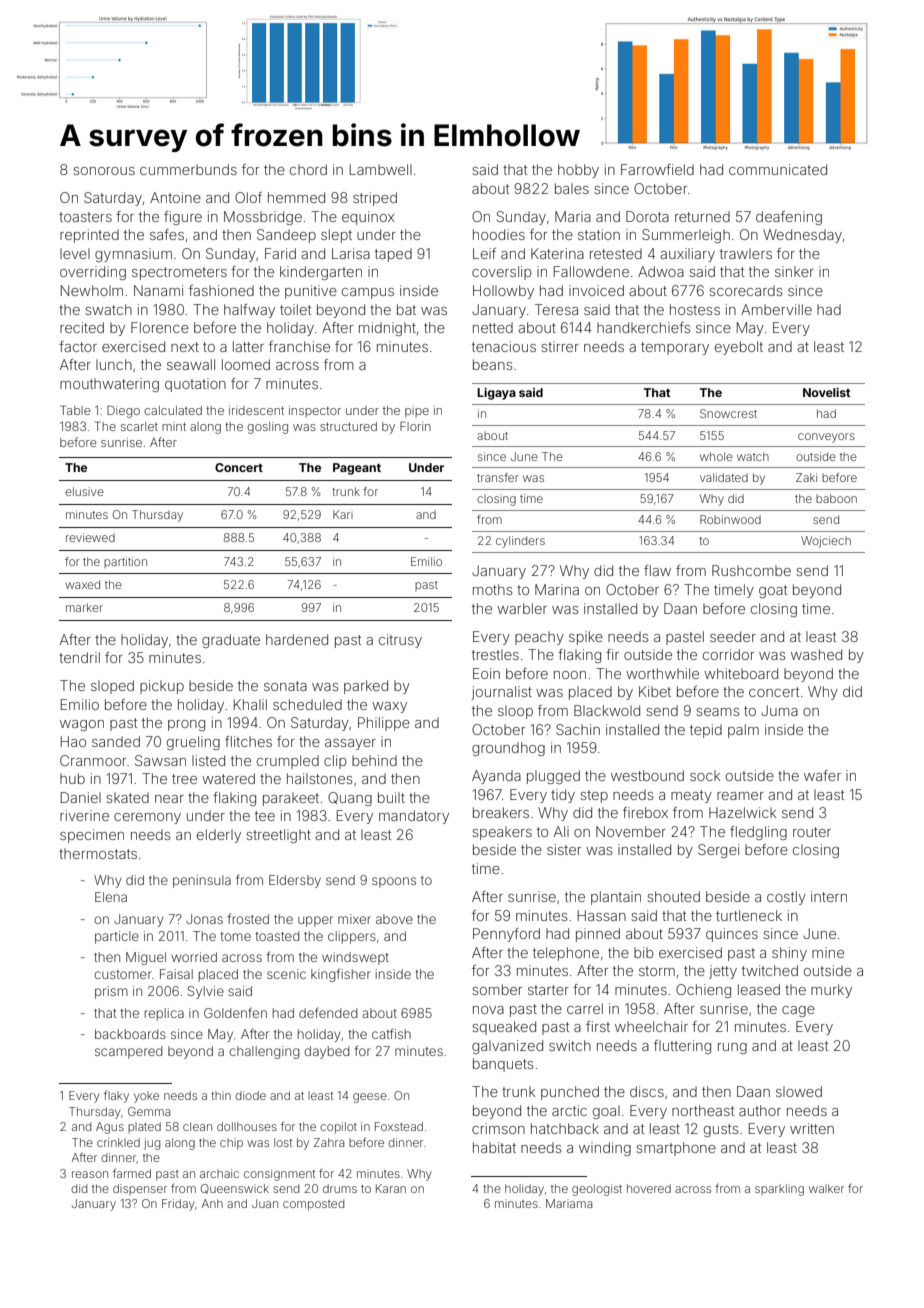 The width and height of the screenshot is (924, 1308). Describe the element at coordinates (578, 171) in the screenshot. I see `hobby` at that location.
